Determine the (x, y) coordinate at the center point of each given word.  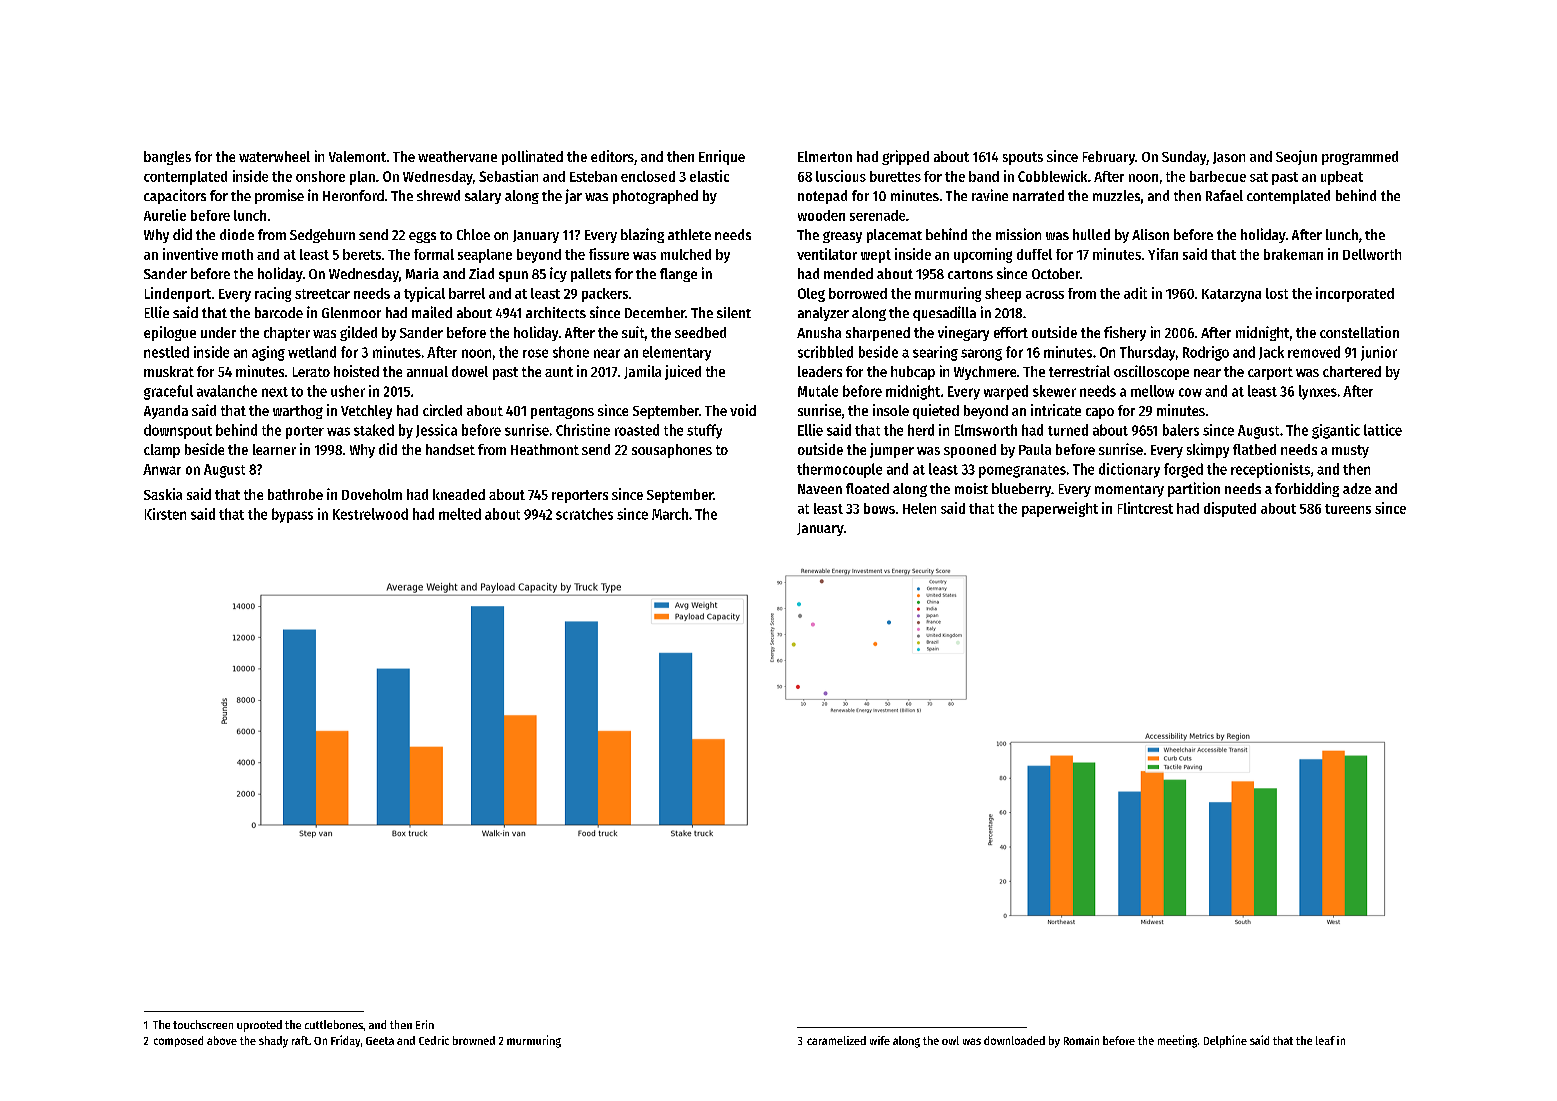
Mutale (818, 391)
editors (612, 156)
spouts (1023, 158)
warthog (298, 412)
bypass (292, 515)
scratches (584, 514)
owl (950, 1040)
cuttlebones (334, 1024)
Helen (919, 508)
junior (1379, 353)
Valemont (357, 156)
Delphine (1225, 1041)
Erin (425, 1024)
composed (178, 1041)
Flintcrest (1145, 508)
